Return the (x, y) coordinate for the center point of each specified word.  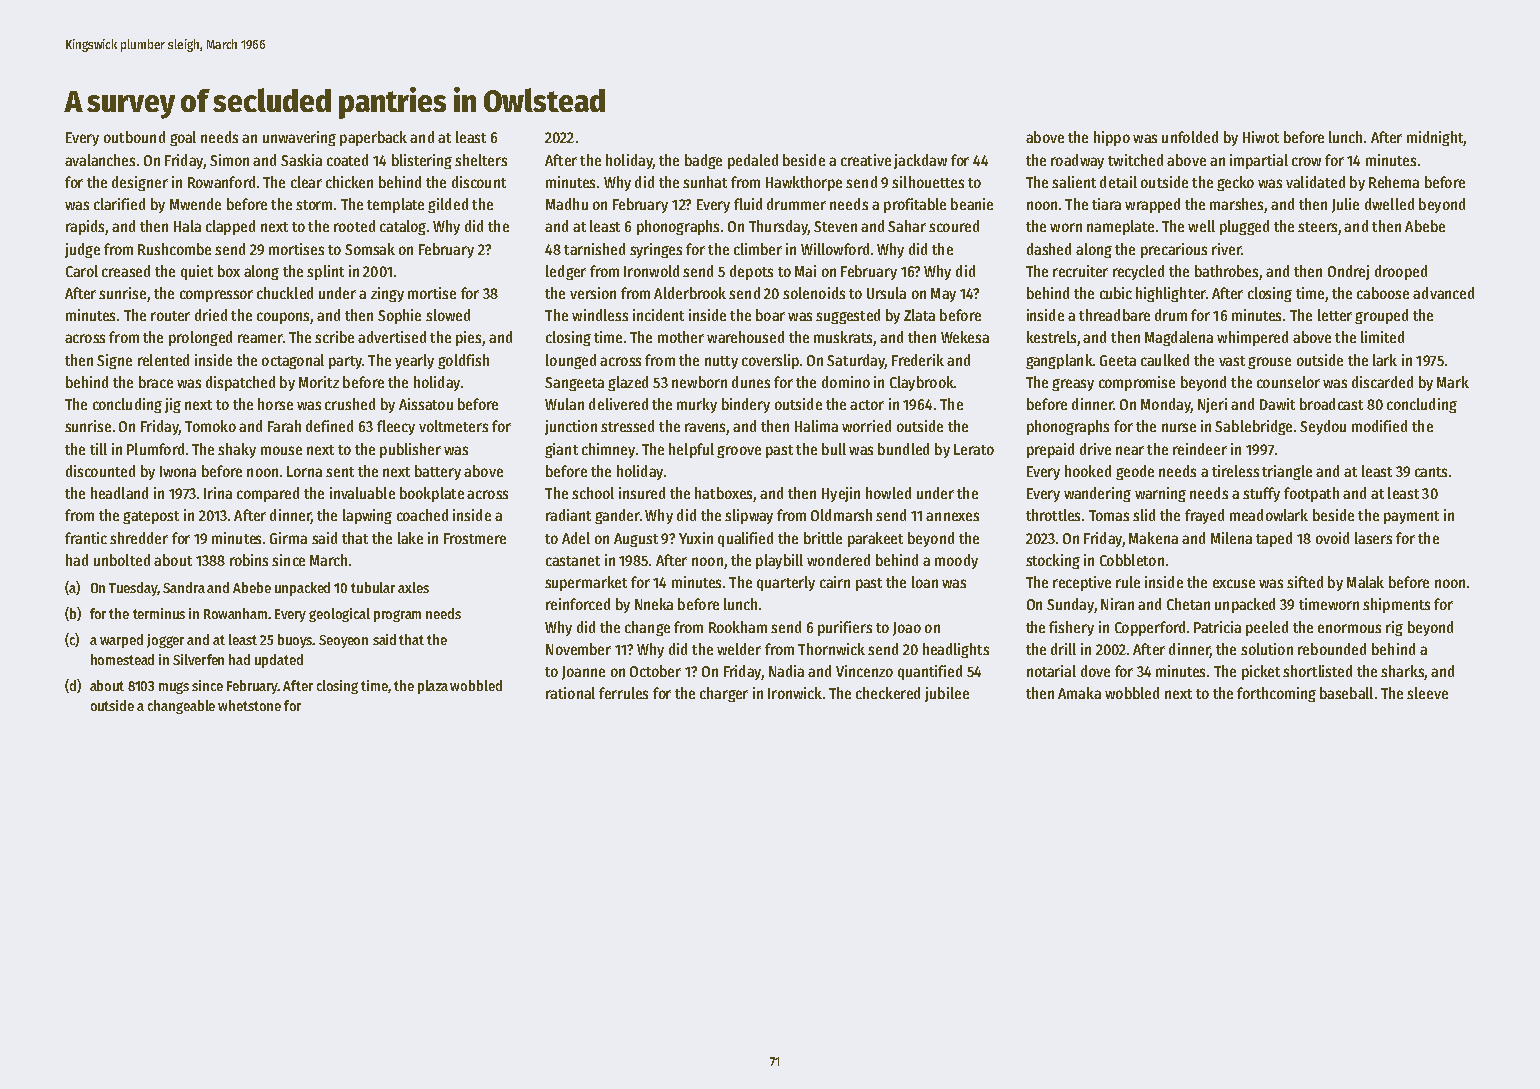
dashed (1049, 249)
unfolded (1190, 137)
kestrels (1051, 337)
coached (422, 515)
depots (751, 272)
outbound (134, 137)
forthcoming (1276, 694)
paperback (373, 138)
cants (1431, 472)
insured (642, 493)
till (98, 449)
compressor (216, 296)
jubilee (947, 694)
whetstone (249, 705)
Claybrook (922, 383)
